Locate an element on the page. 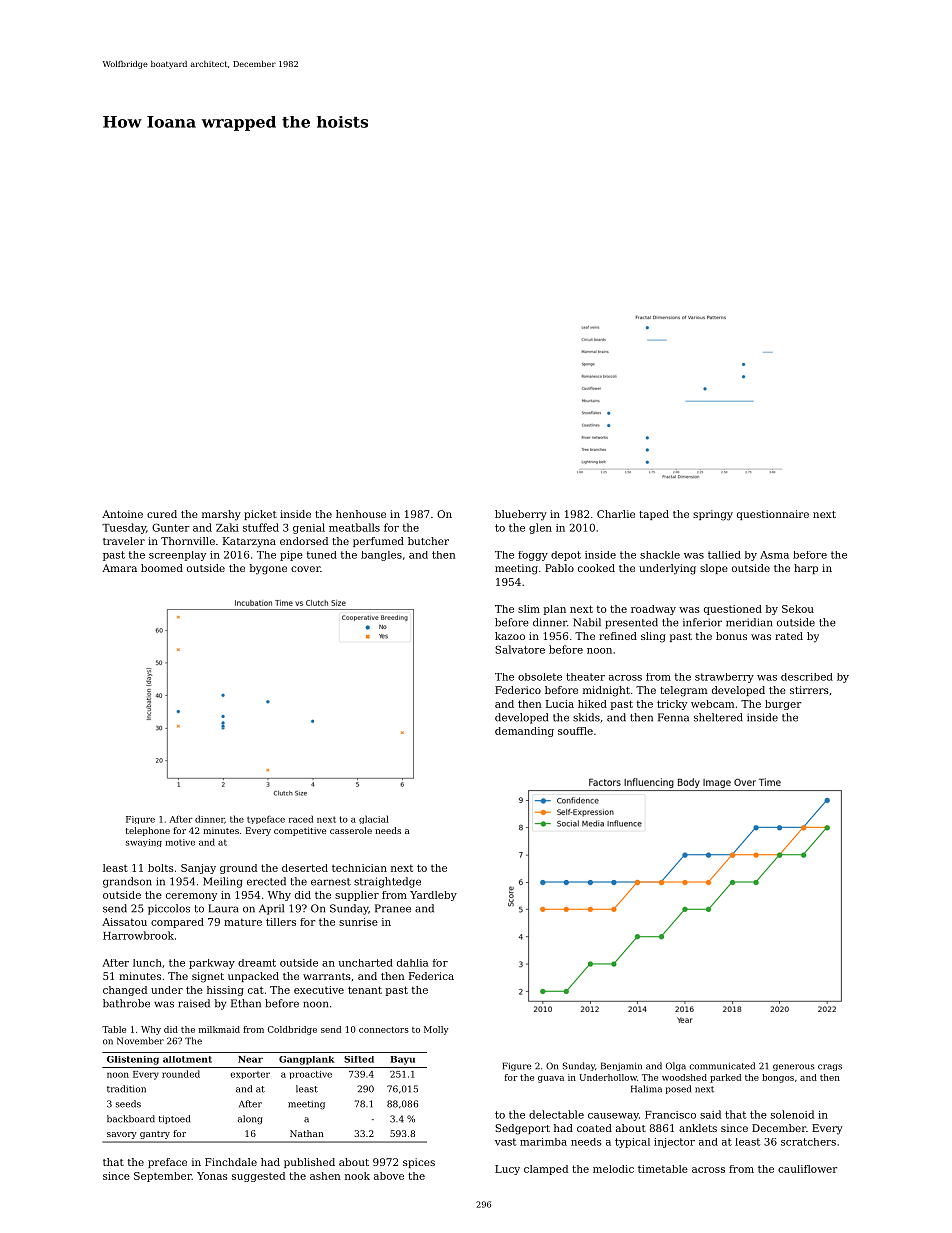  sheltered is located at coordinates (718, 717).
